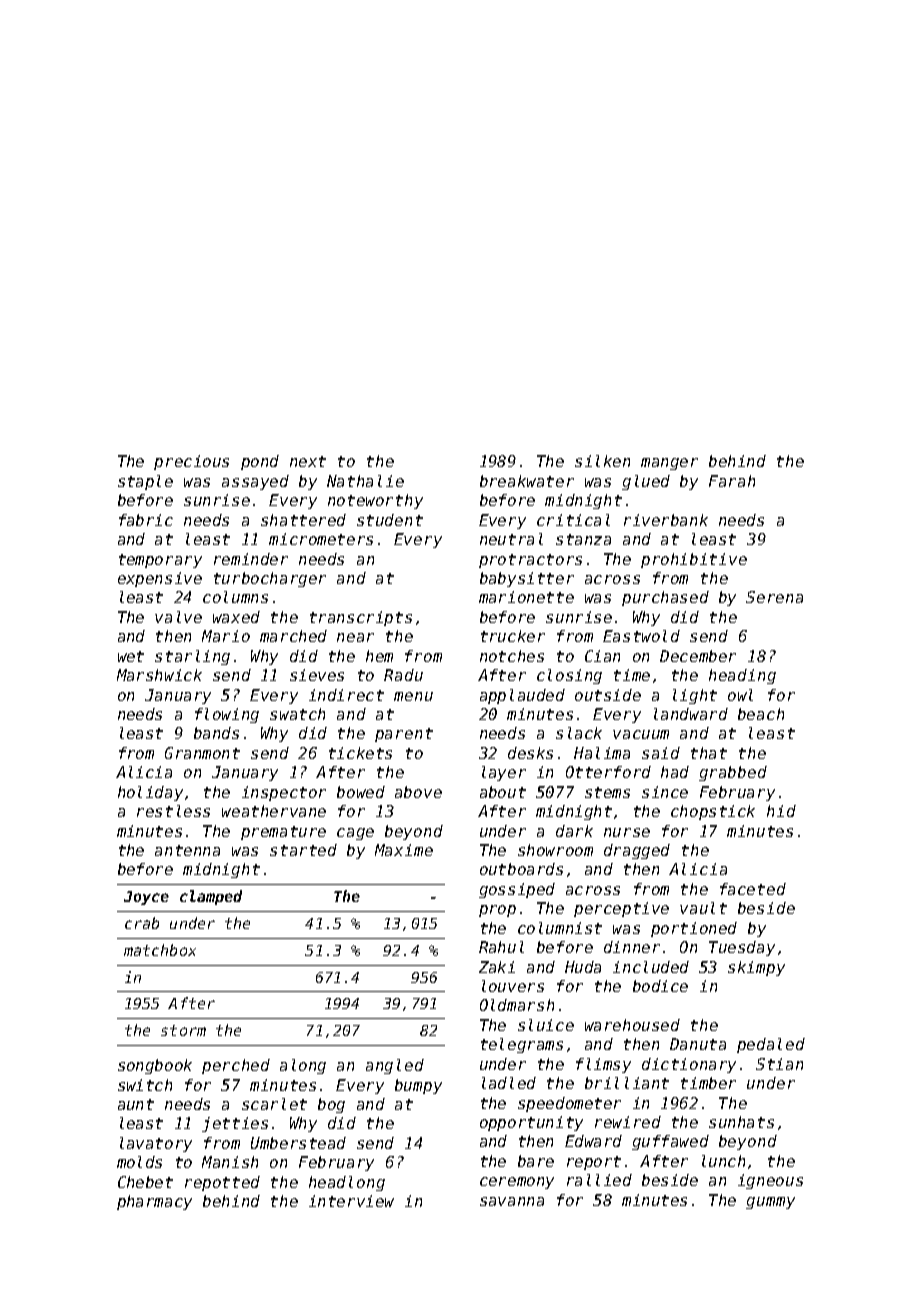 The width and height of the screenshot is (924, 1308). What do you see at coordinates (303, 850) in the screenshot?
I see `started` at bounding box center [303, 850].
